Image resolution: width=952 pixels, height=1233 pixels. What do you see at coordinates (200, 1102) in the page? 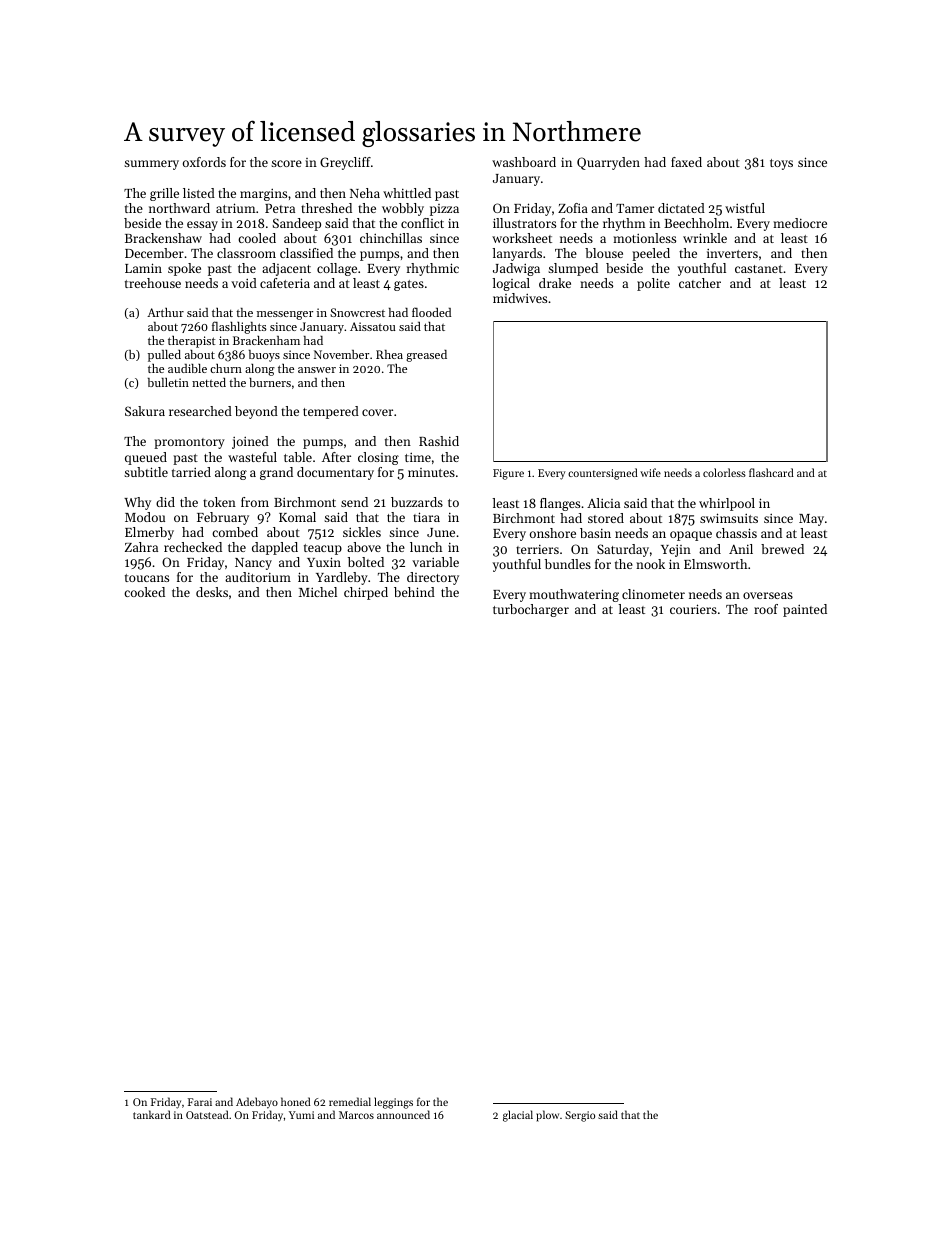
I see `Farai` at bounding box center [200, 1102].
